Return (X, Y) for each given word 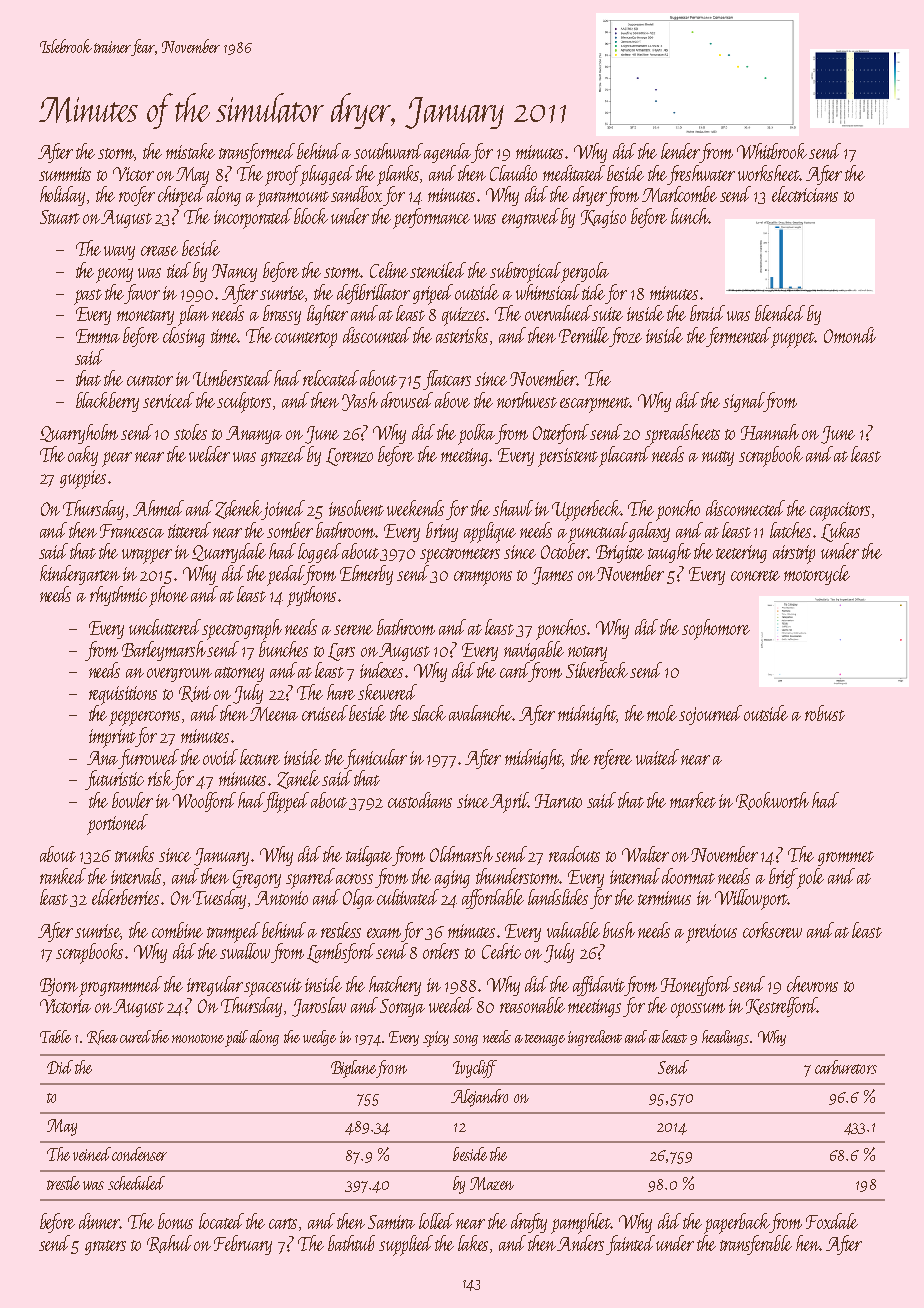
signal (744, 402)
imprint (112, 738)
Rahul (169, 1244)
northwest (527, 400)
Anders (580, 1243)
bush (619, 930)
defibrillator (373, 294)
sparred (310, 878)
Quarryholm (79, 434)
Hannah (770, 432)
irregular (215, 986)
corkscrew (772, 930)
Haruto (558, 801)
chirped (181, 196)
